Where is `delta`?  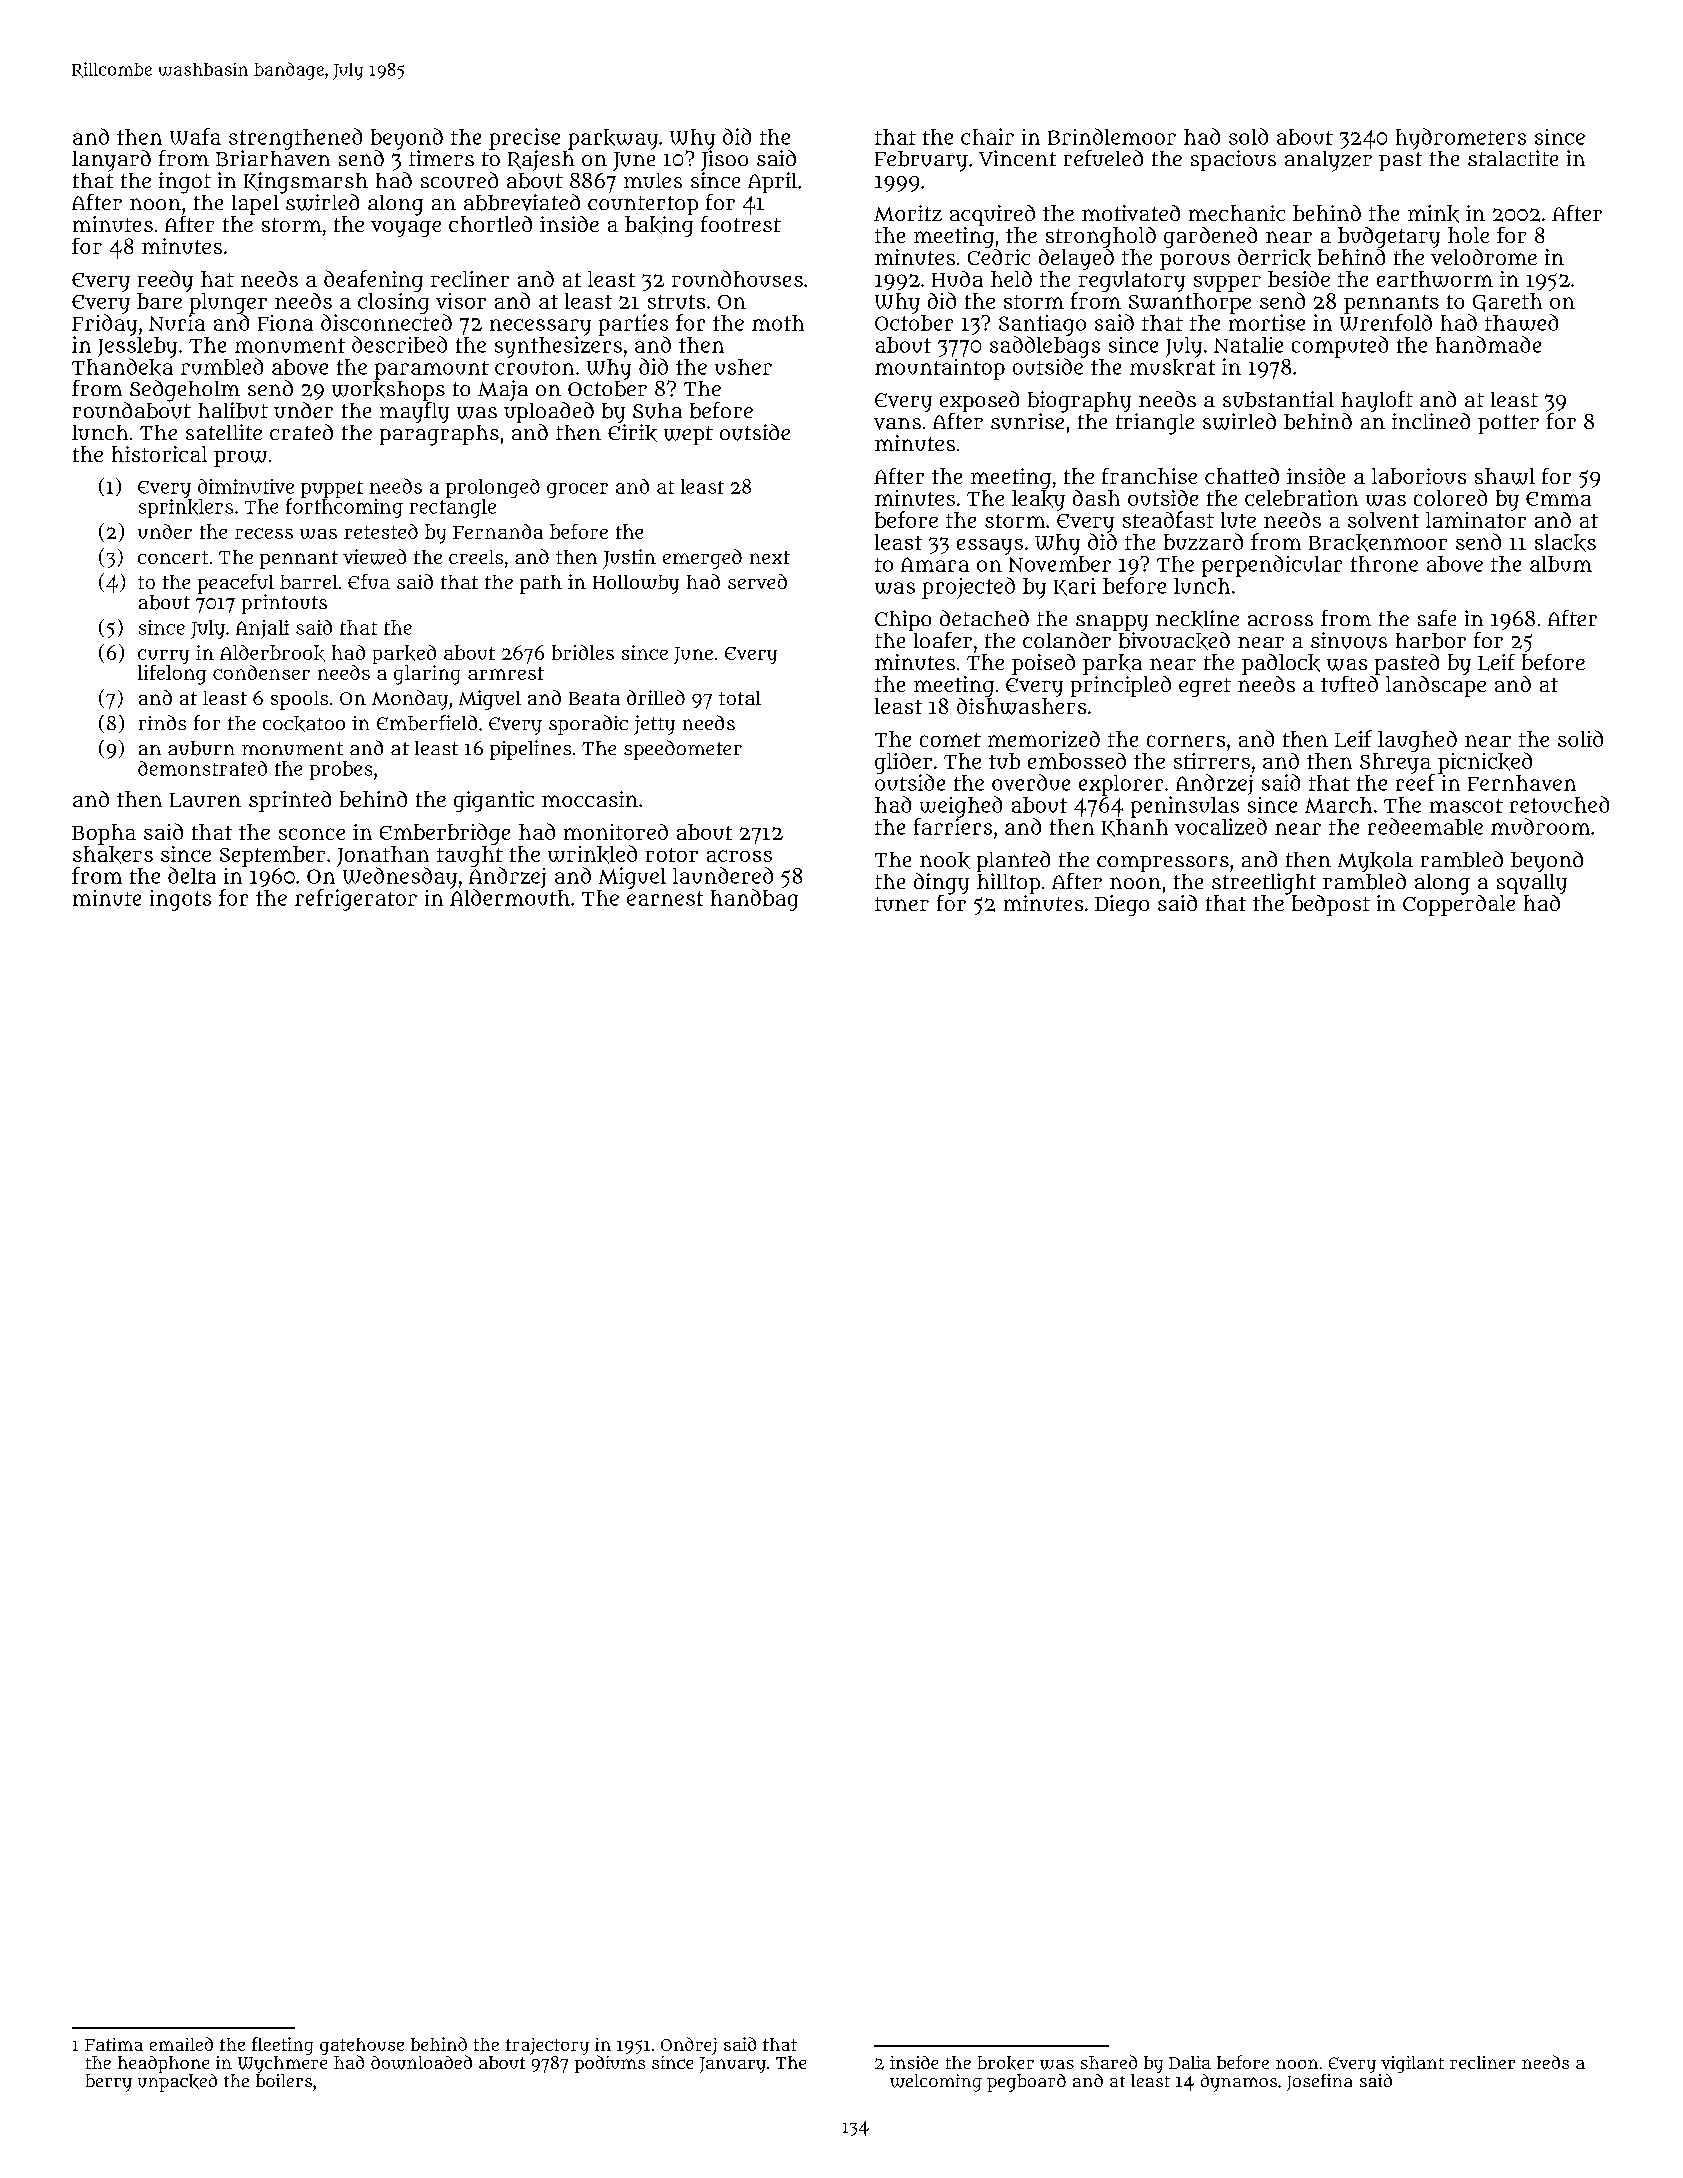
delta is located at coordinates (192, 875).
